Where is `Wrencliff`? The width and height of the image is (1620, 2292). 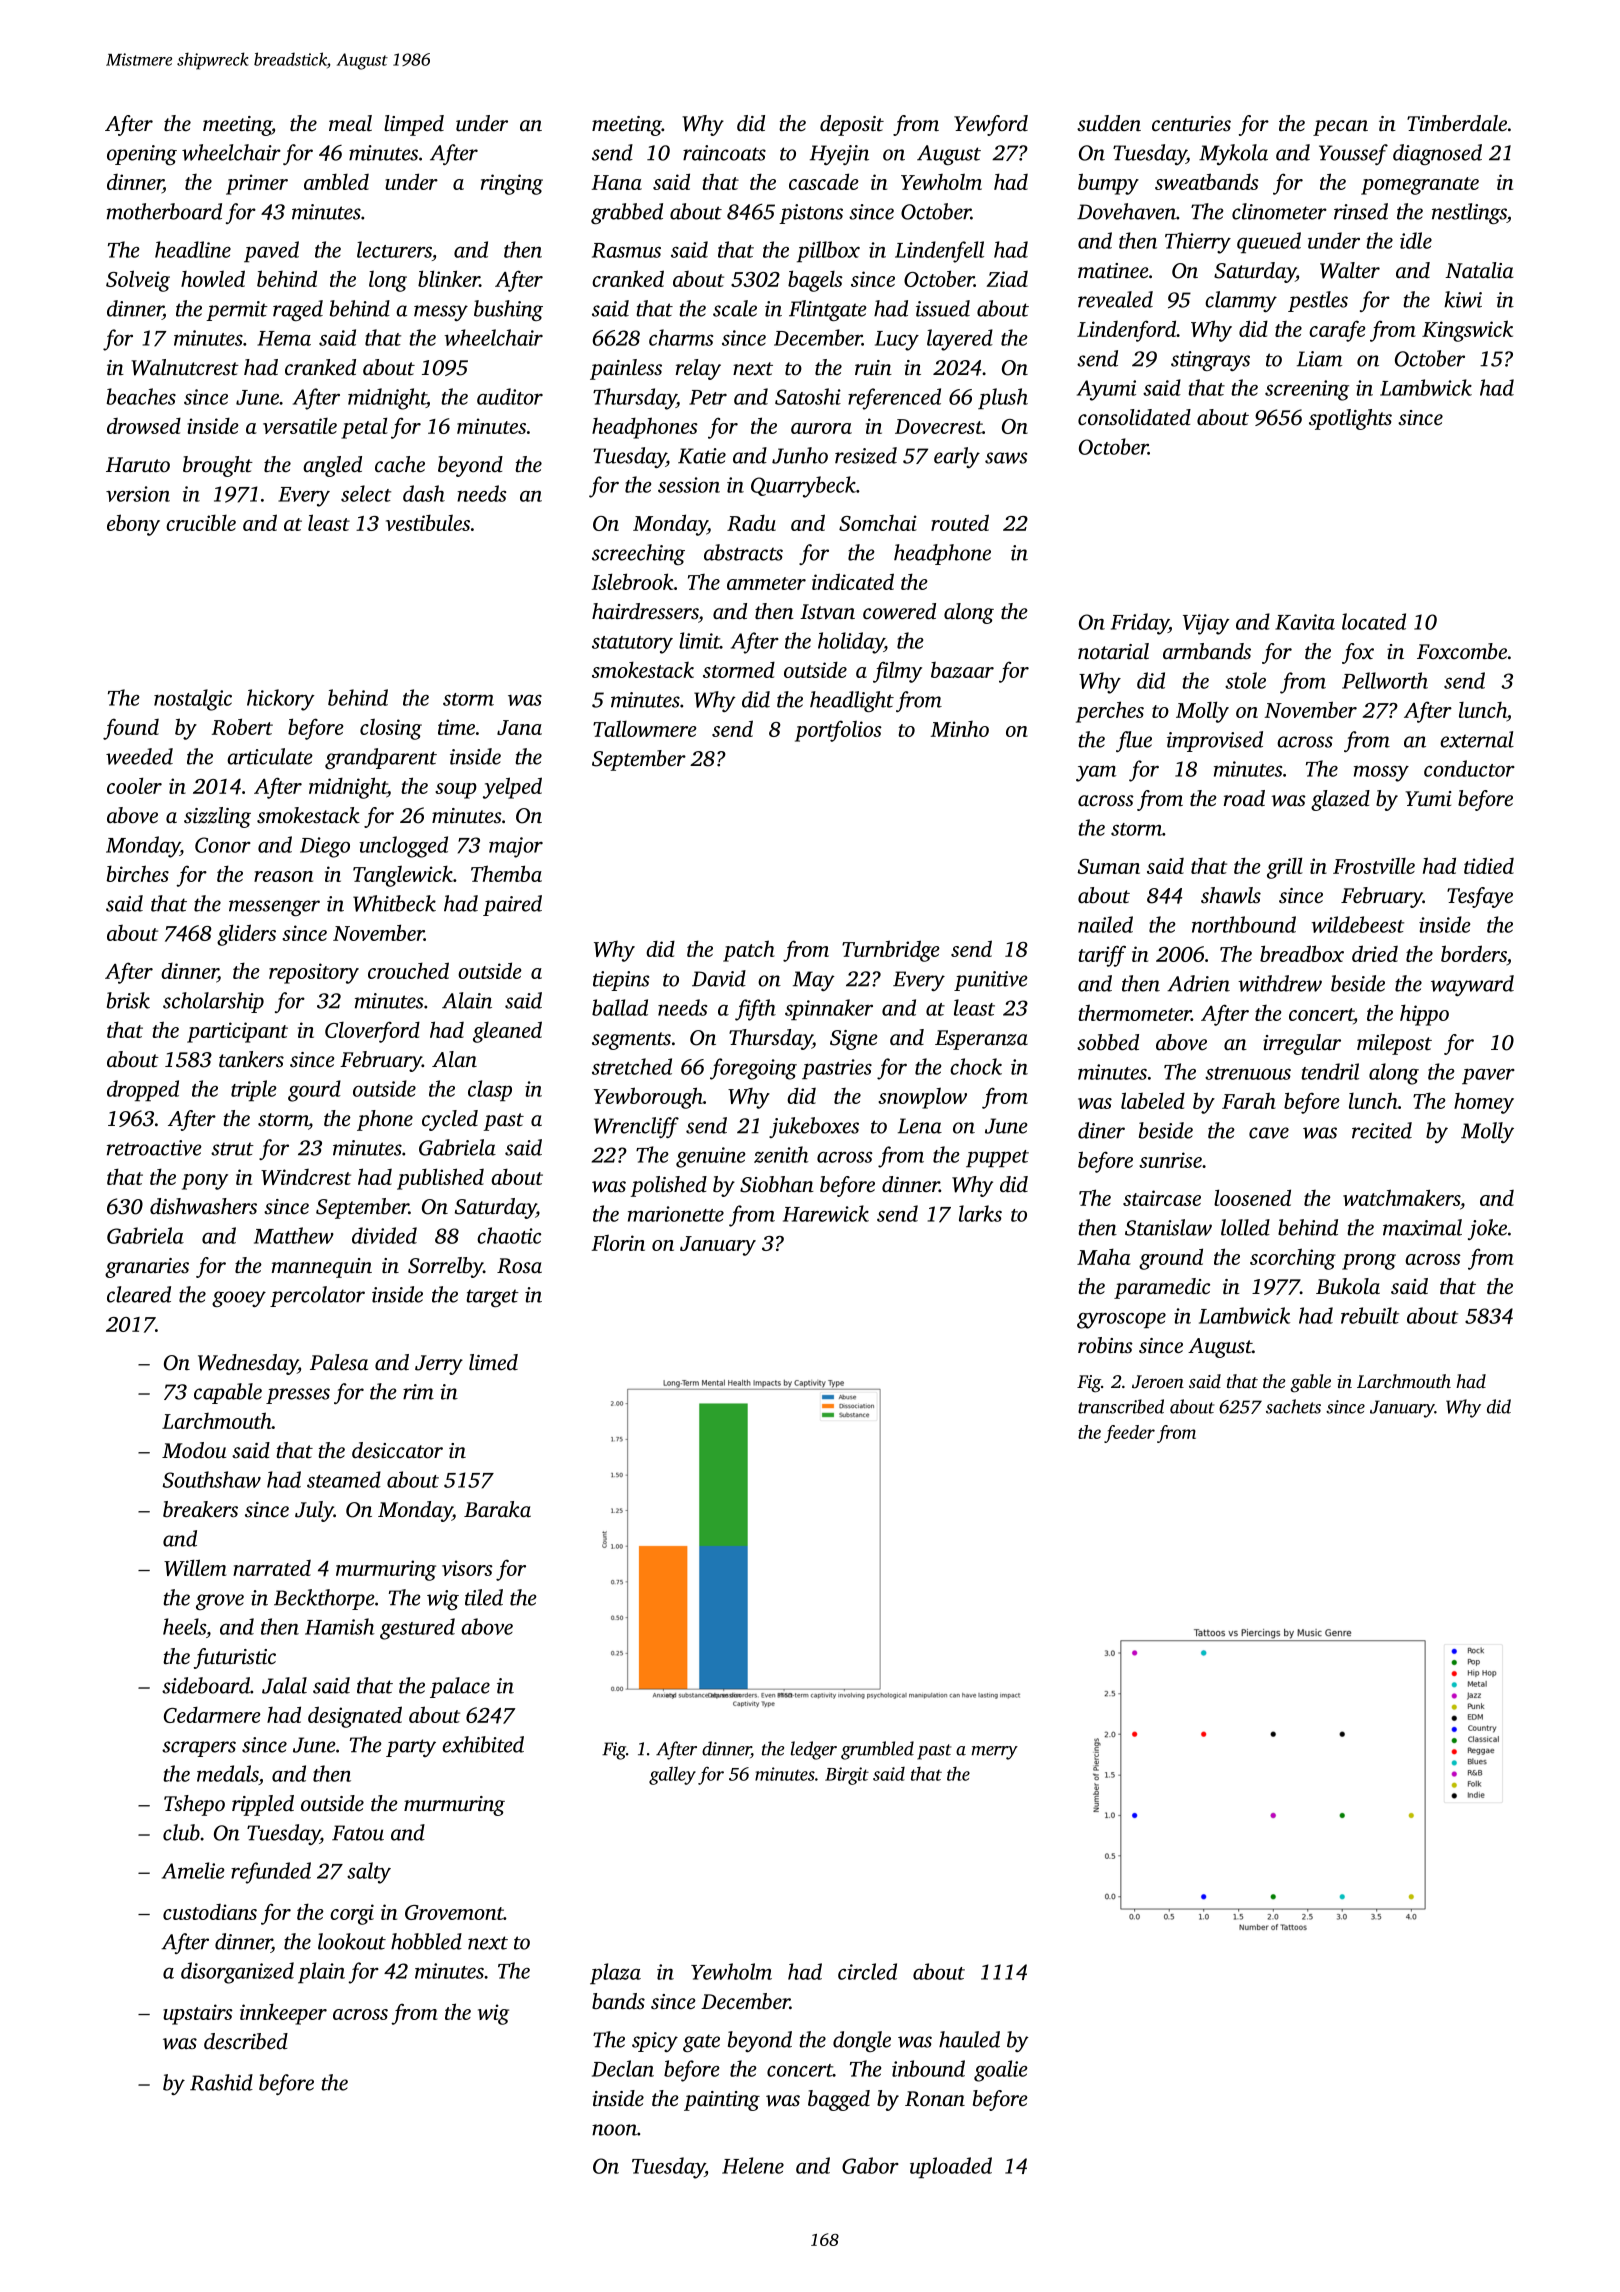
Wrencliff is located at coordinates (636, 1127).
